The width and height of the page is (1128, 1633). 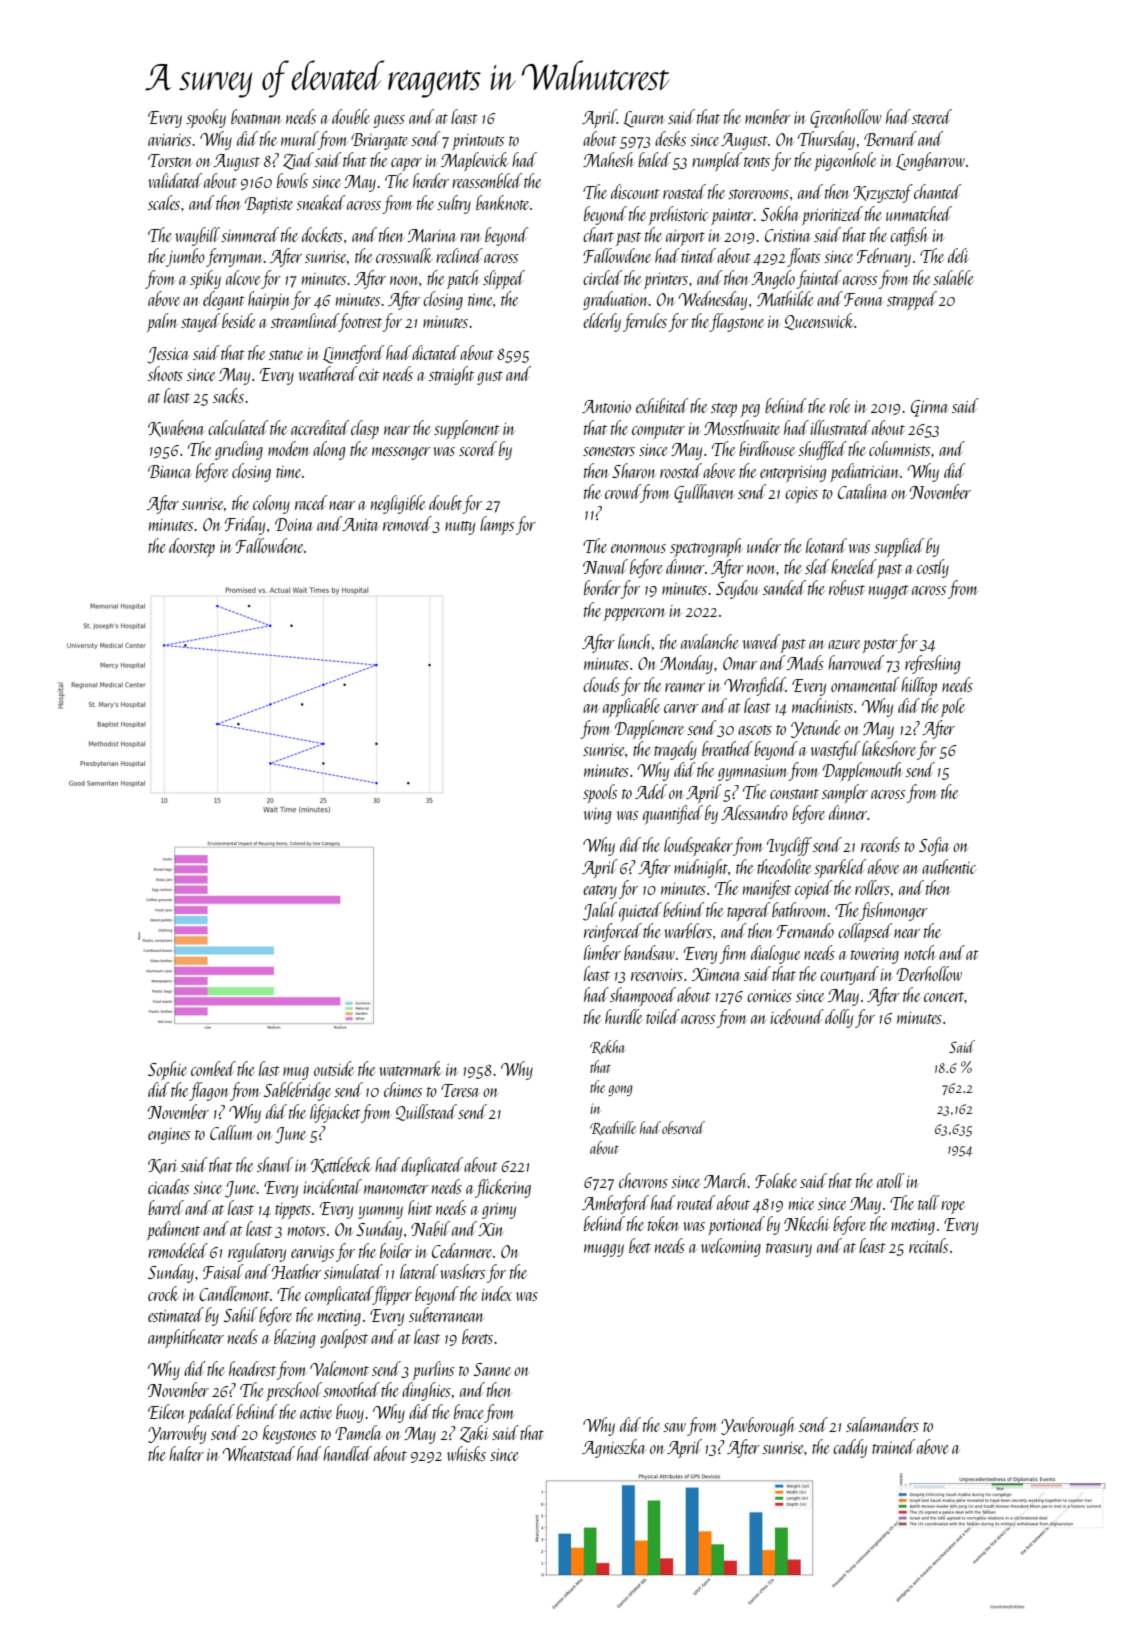 What do you see at coordinates (937, 191) in the page?
I see `chanted` at bounding box center [937, 191].
